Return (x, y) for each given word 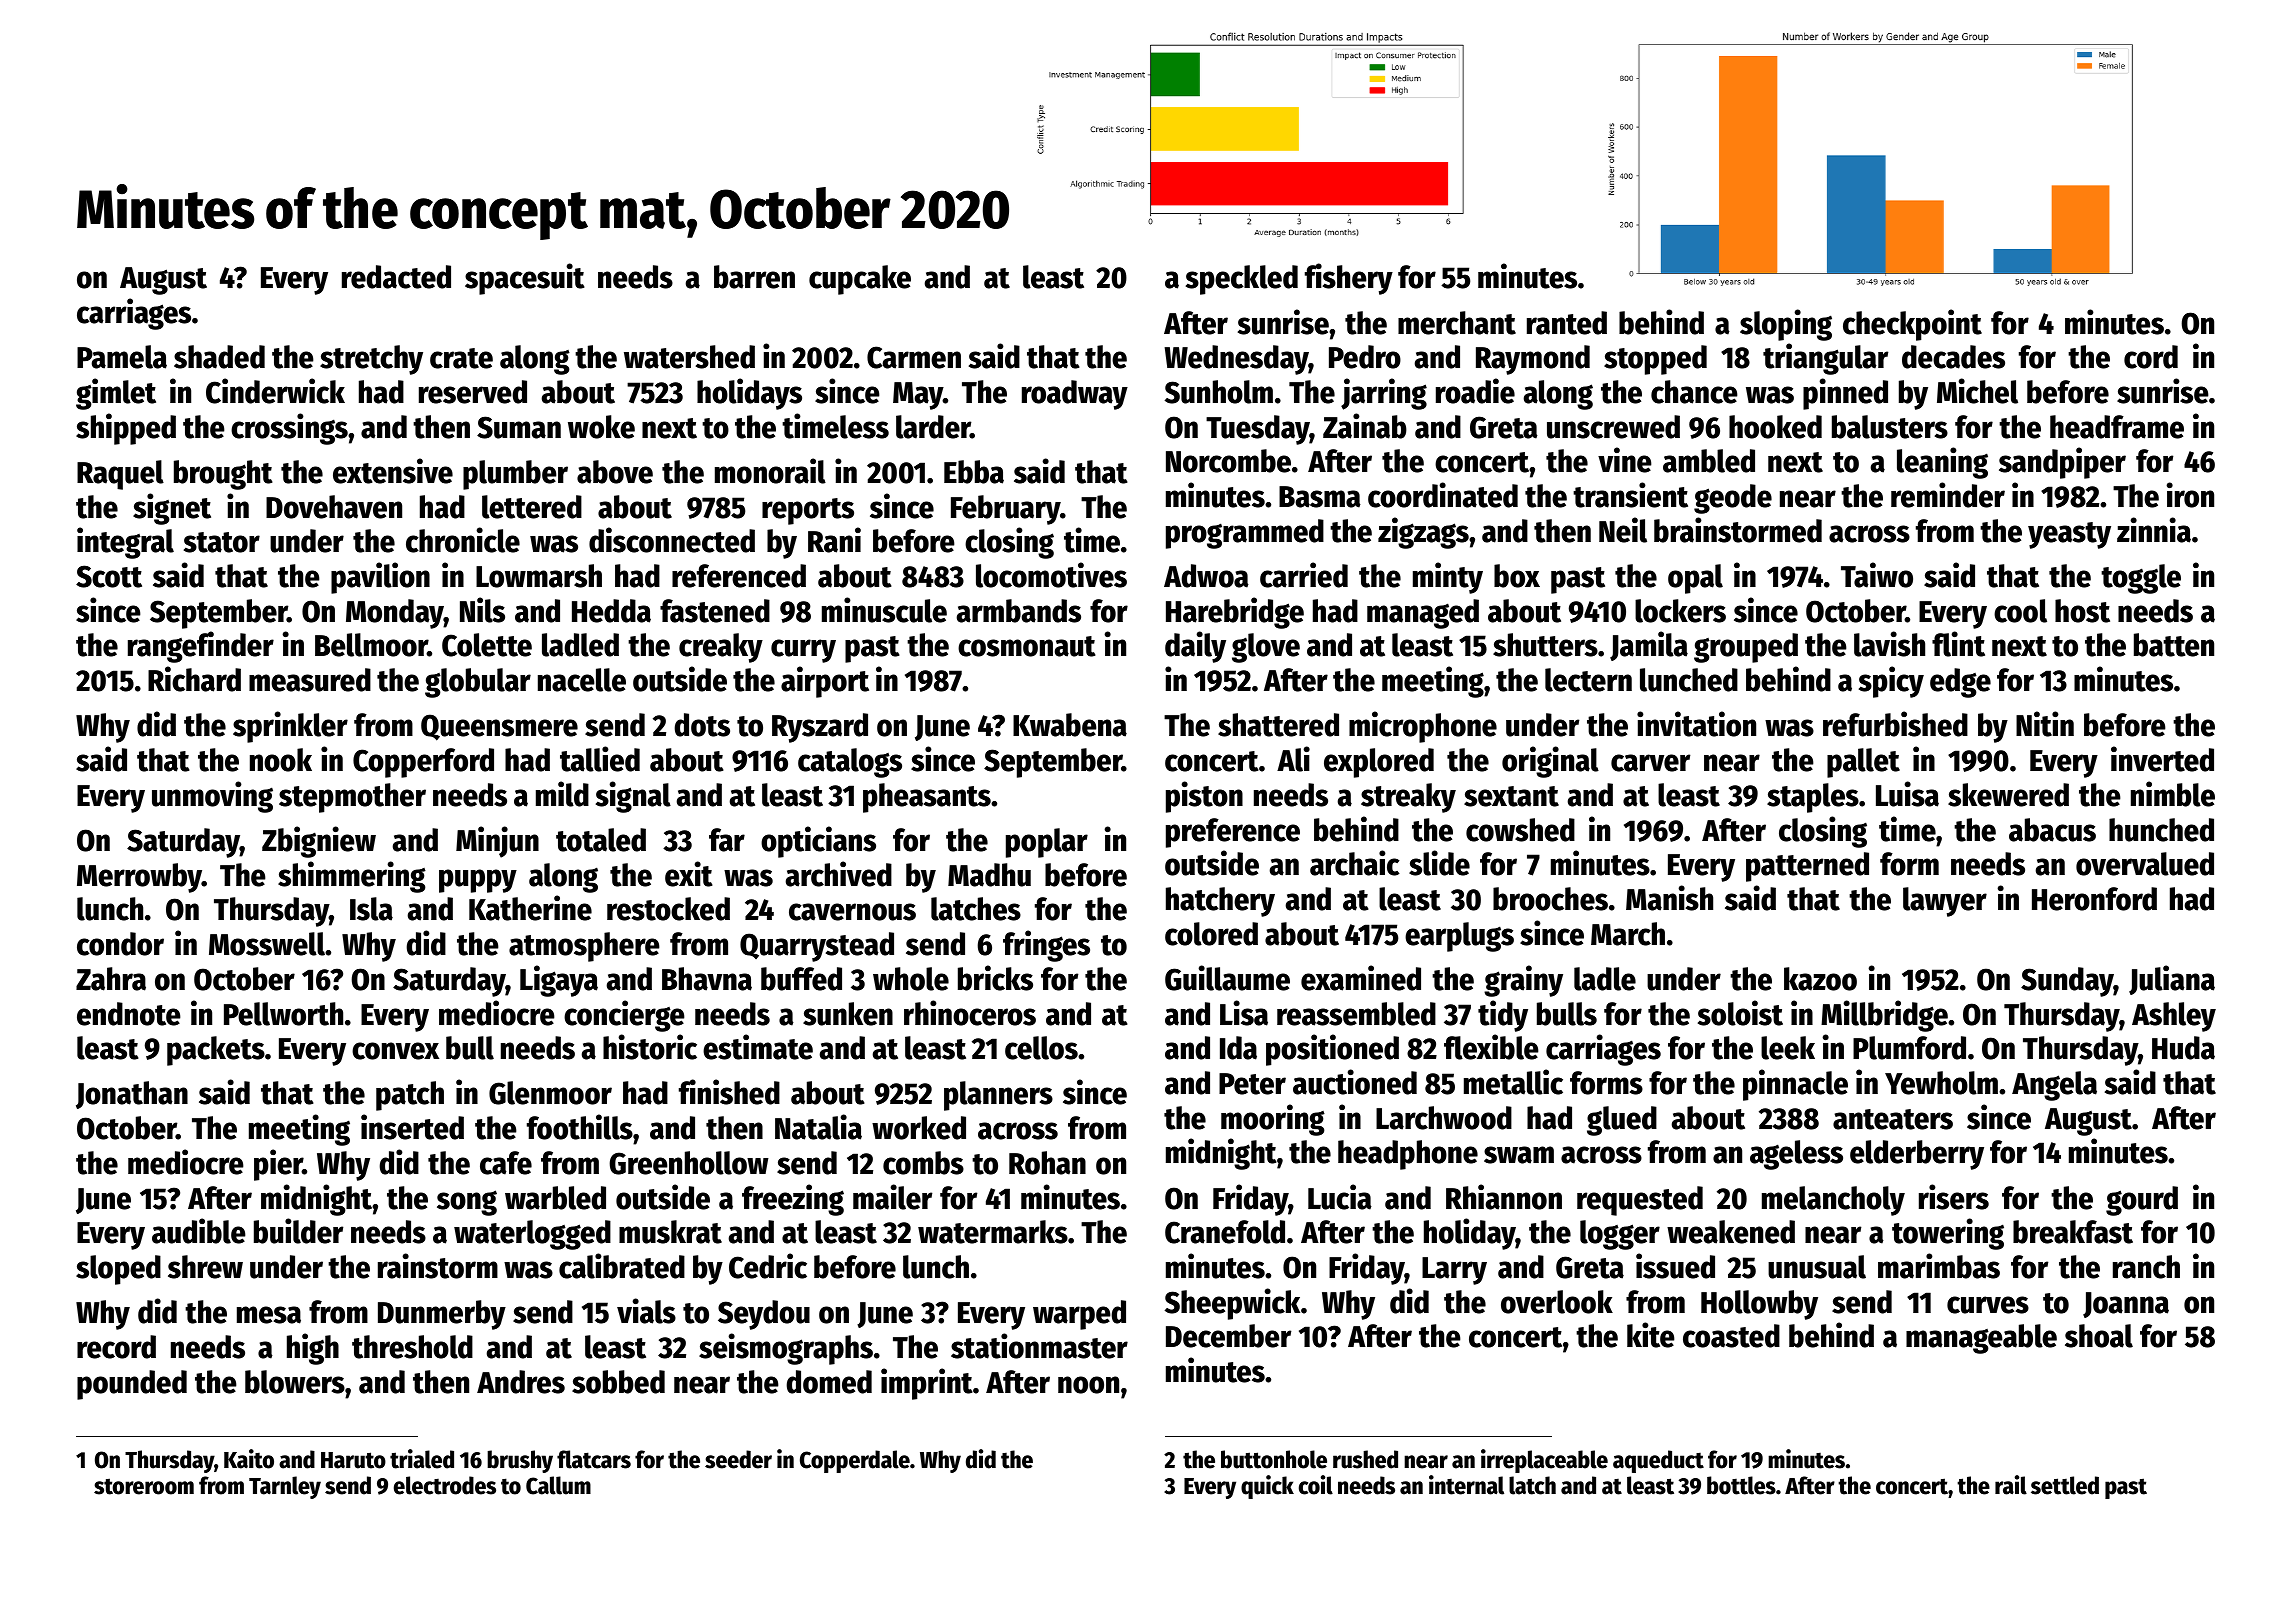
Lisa (1244, 1013)
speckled (1242, 280)
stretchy (371, 360)
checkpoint (1912, 325)
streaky (1408, 798)
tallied (600, 759)
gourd (2142, 1201)
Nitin (2045, 724)
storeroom (144, 1486)
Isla (371, 909)
